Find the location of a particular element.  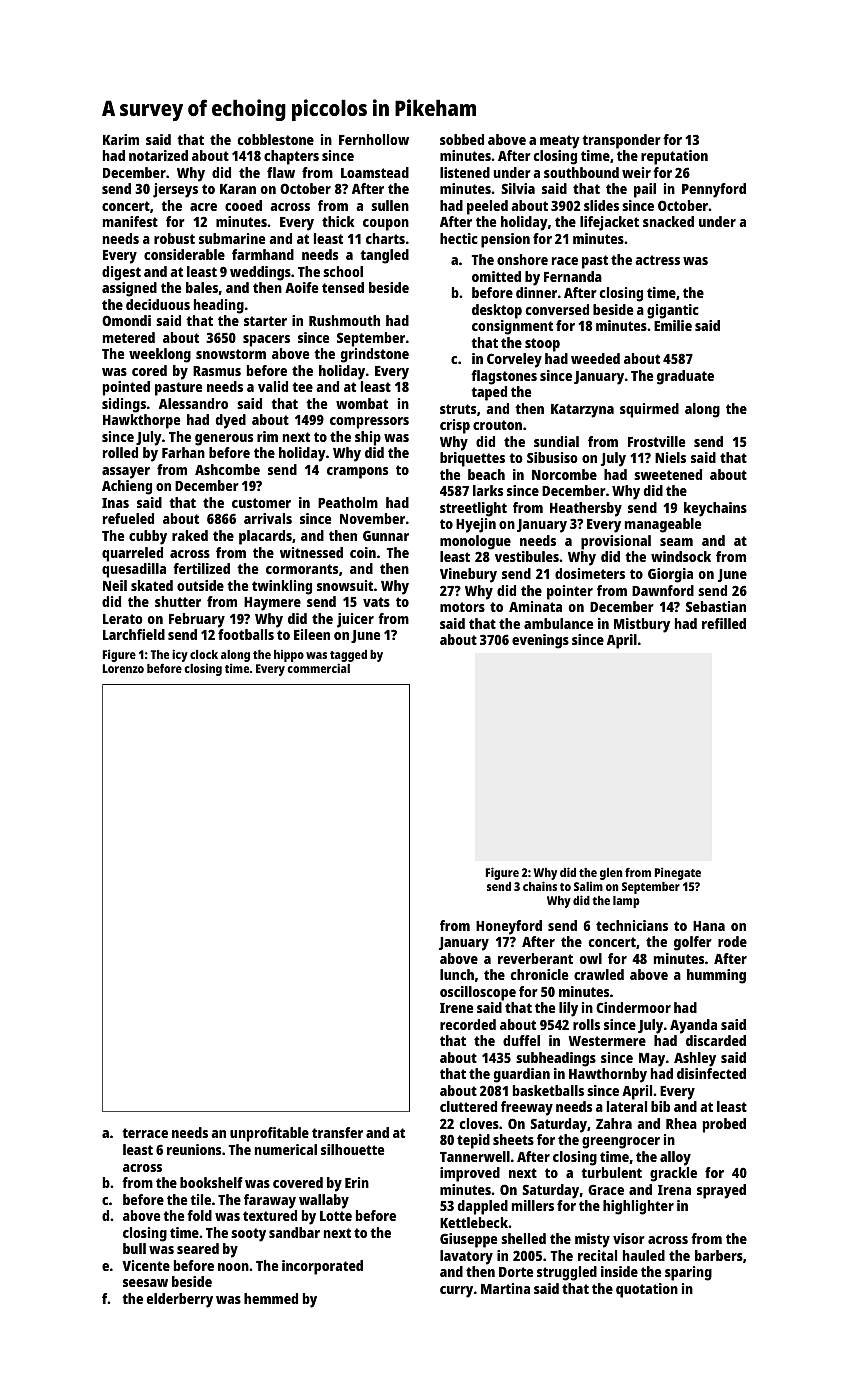

Aoife is located at coordinates (301, 287).
